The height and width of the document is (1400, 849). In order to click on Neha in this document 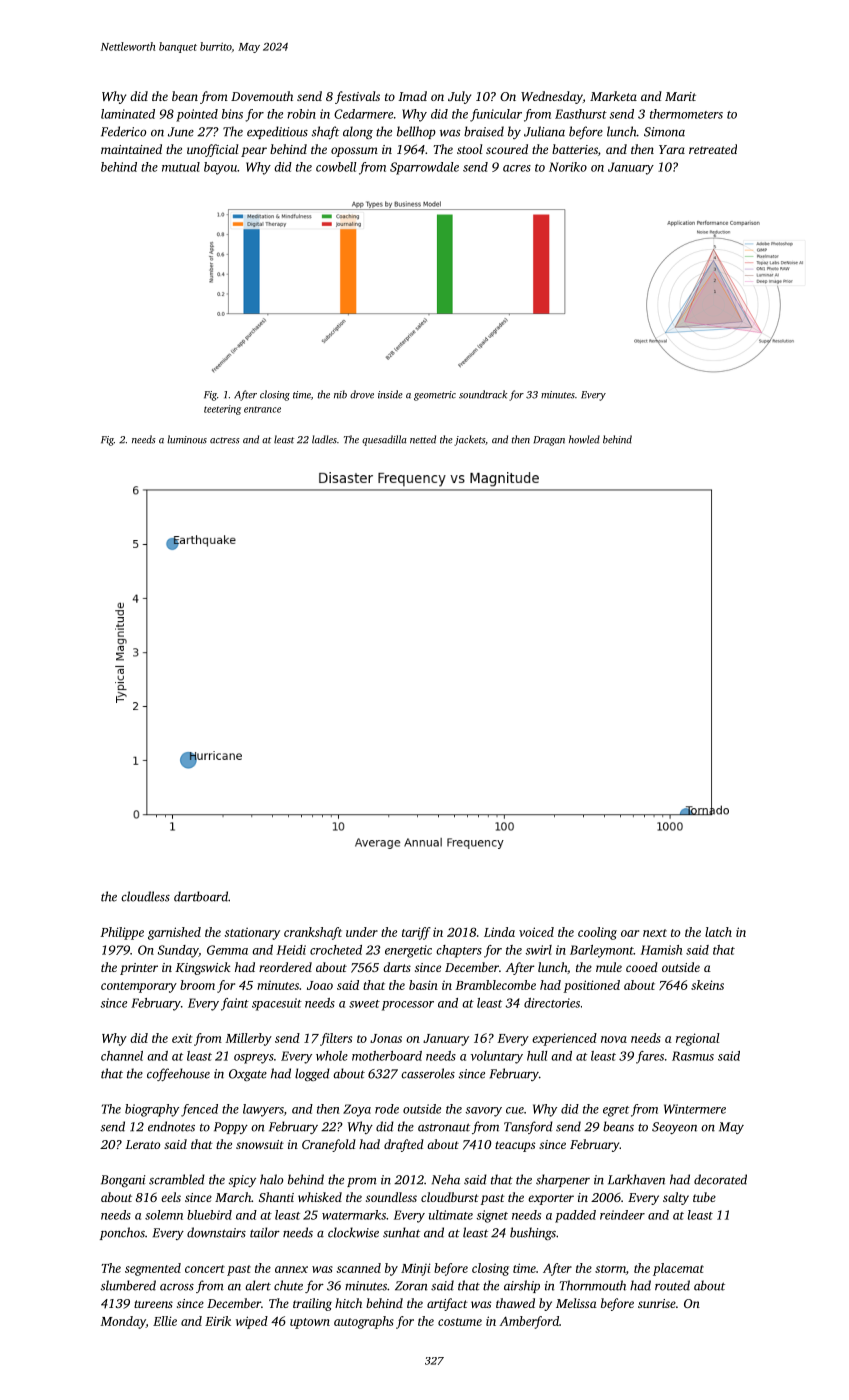, I will do `click(446, 1179)`.
